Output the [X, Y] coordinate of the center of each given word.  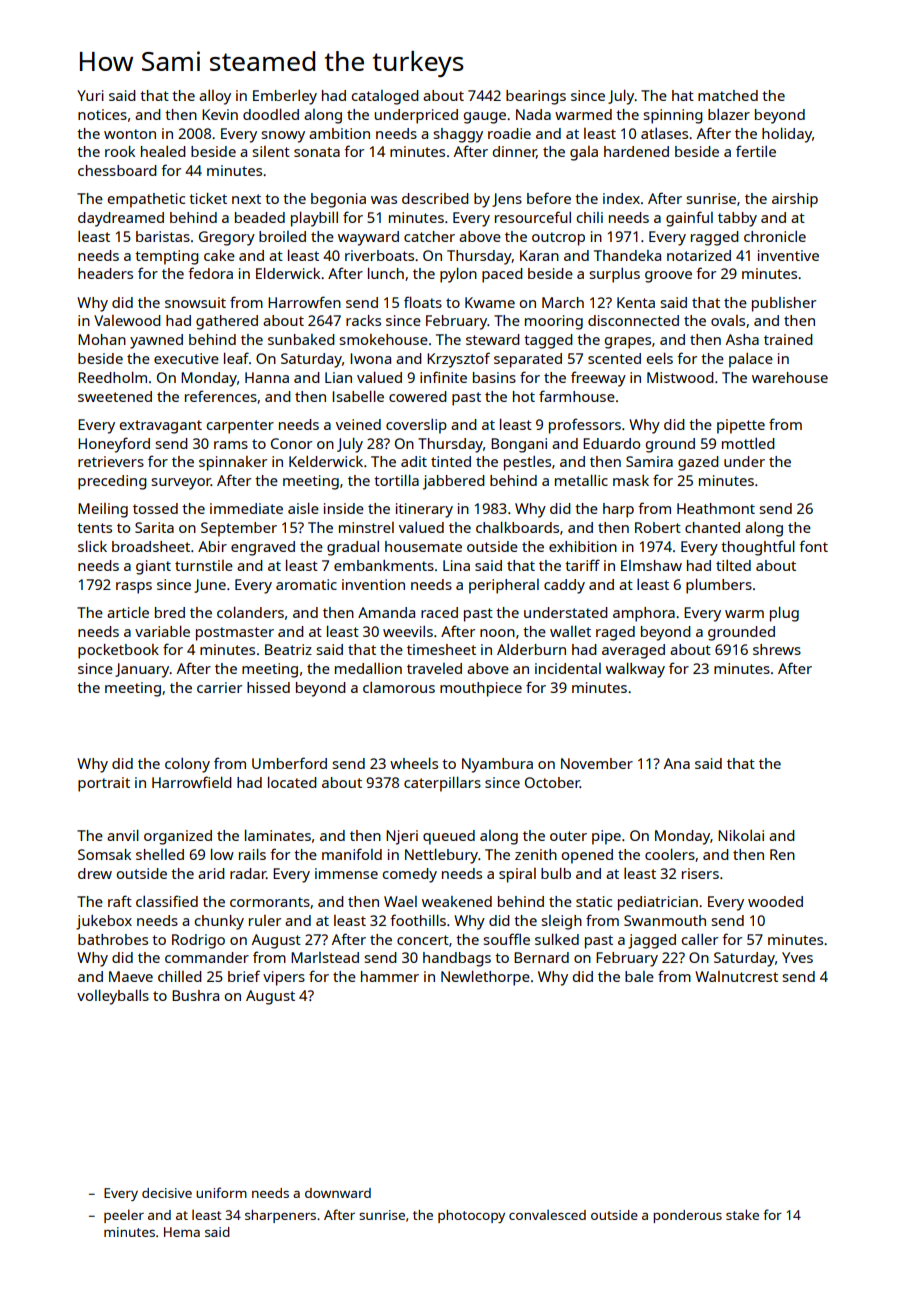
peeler [124, 1216]
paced [502, 275]
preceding [112, 482]
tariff [582, 565]
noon [497, 633]
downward [338, 1193]
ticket [208, 198]
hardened [636, 151]
